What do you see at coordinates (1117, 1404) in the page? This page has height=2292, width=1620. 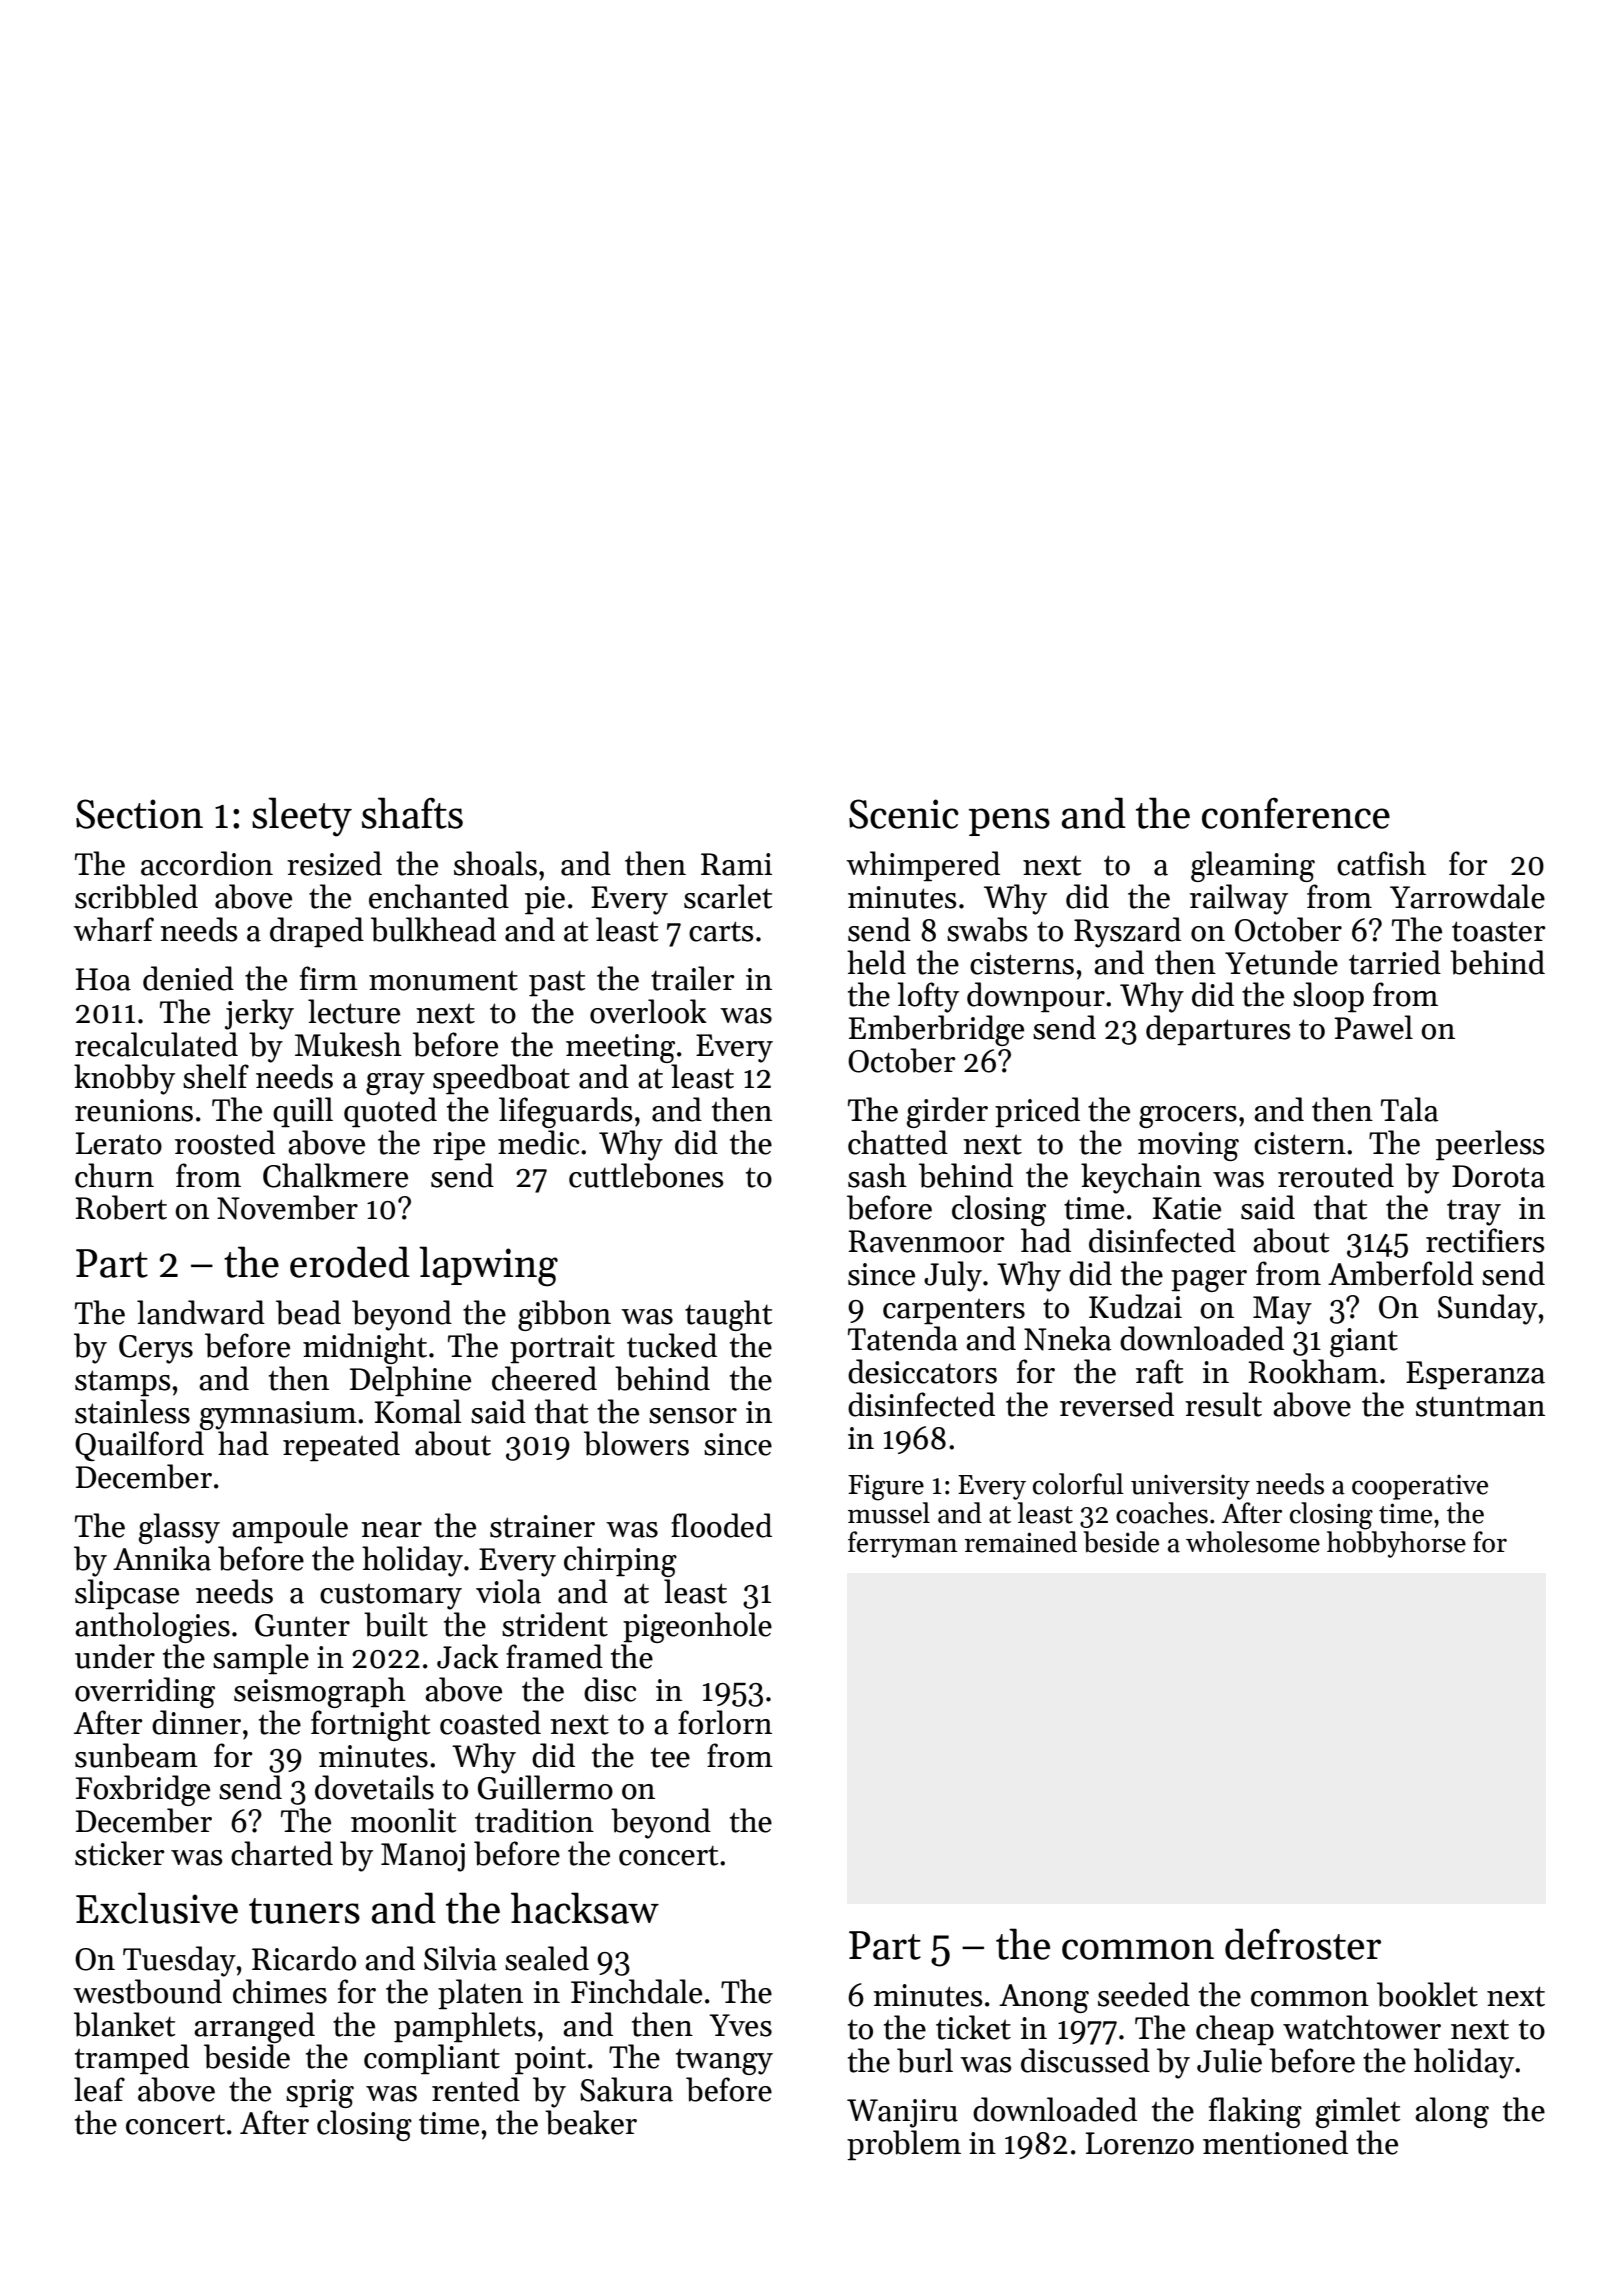 I see `reversed` at bounding box center [1117, 1404].
